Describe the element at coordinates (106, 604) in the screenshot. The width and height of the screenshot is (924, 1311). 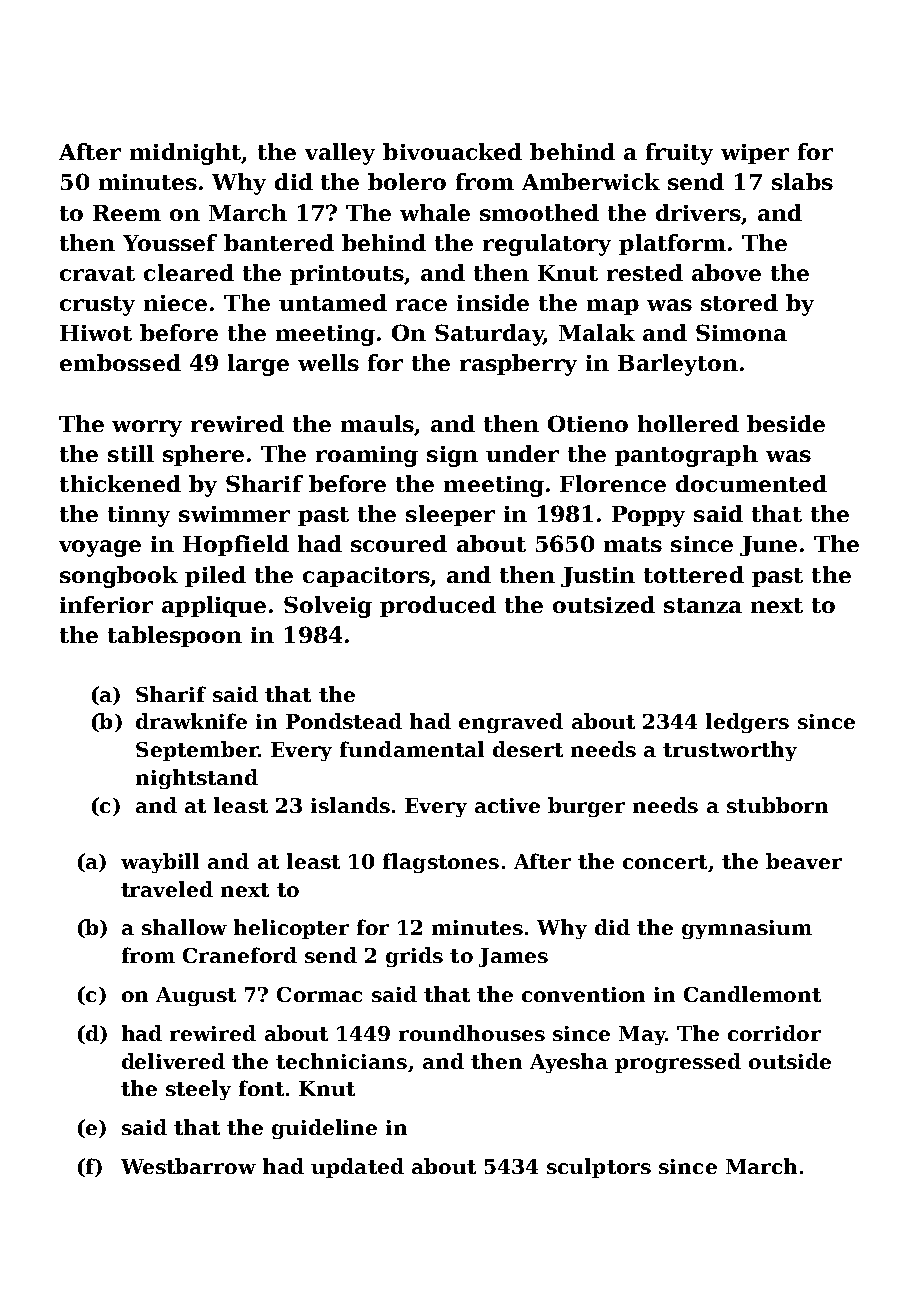
I see `inferior` at that location.
